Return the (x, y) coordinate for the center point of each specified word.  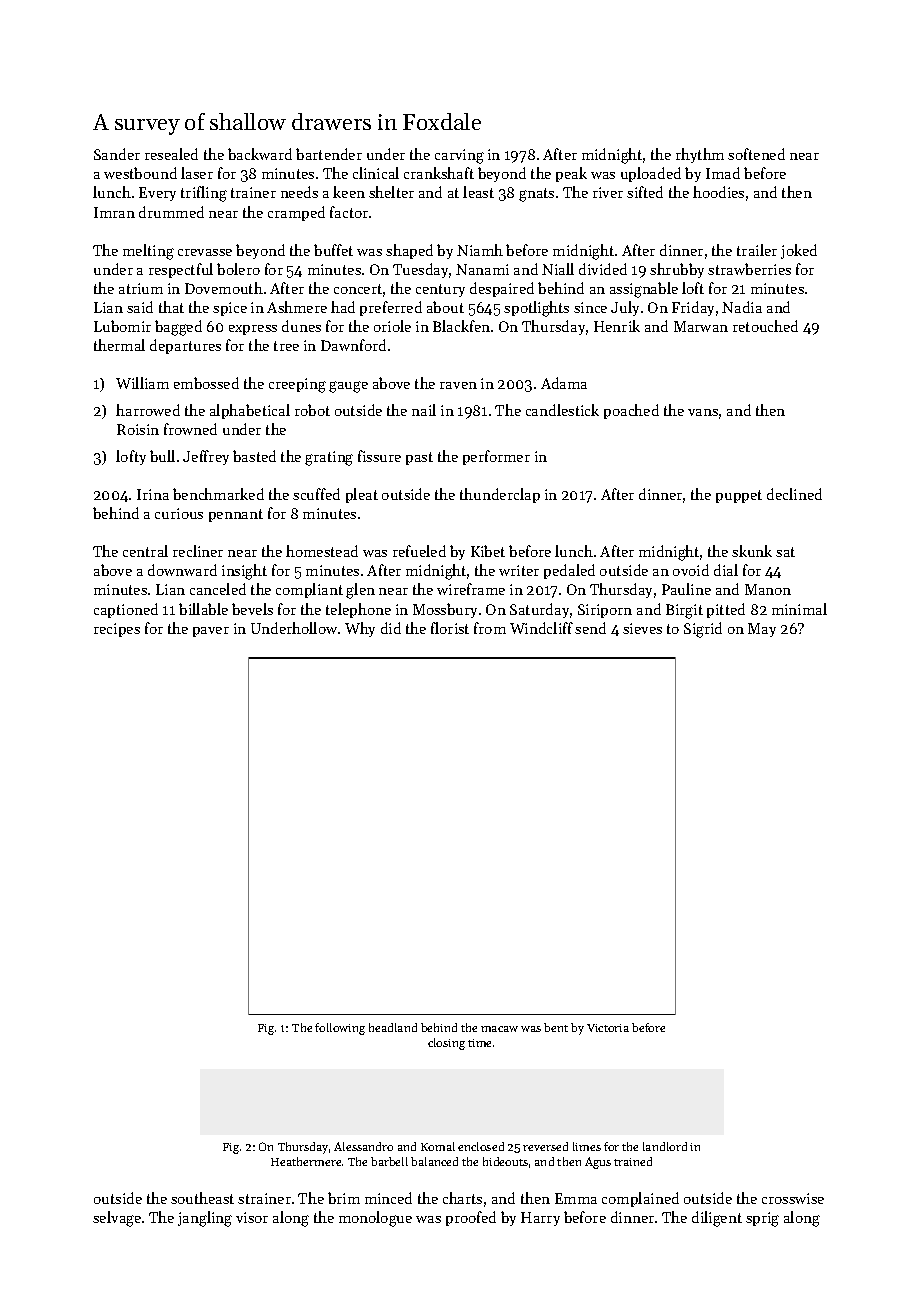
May (762, 630)
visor (252, 1217)
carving (459, 156)
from (490, 628)
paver (211, 632)
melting (148, 252)
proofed (471, 1218)
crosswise (793, 1198)
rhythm (700, 155)
